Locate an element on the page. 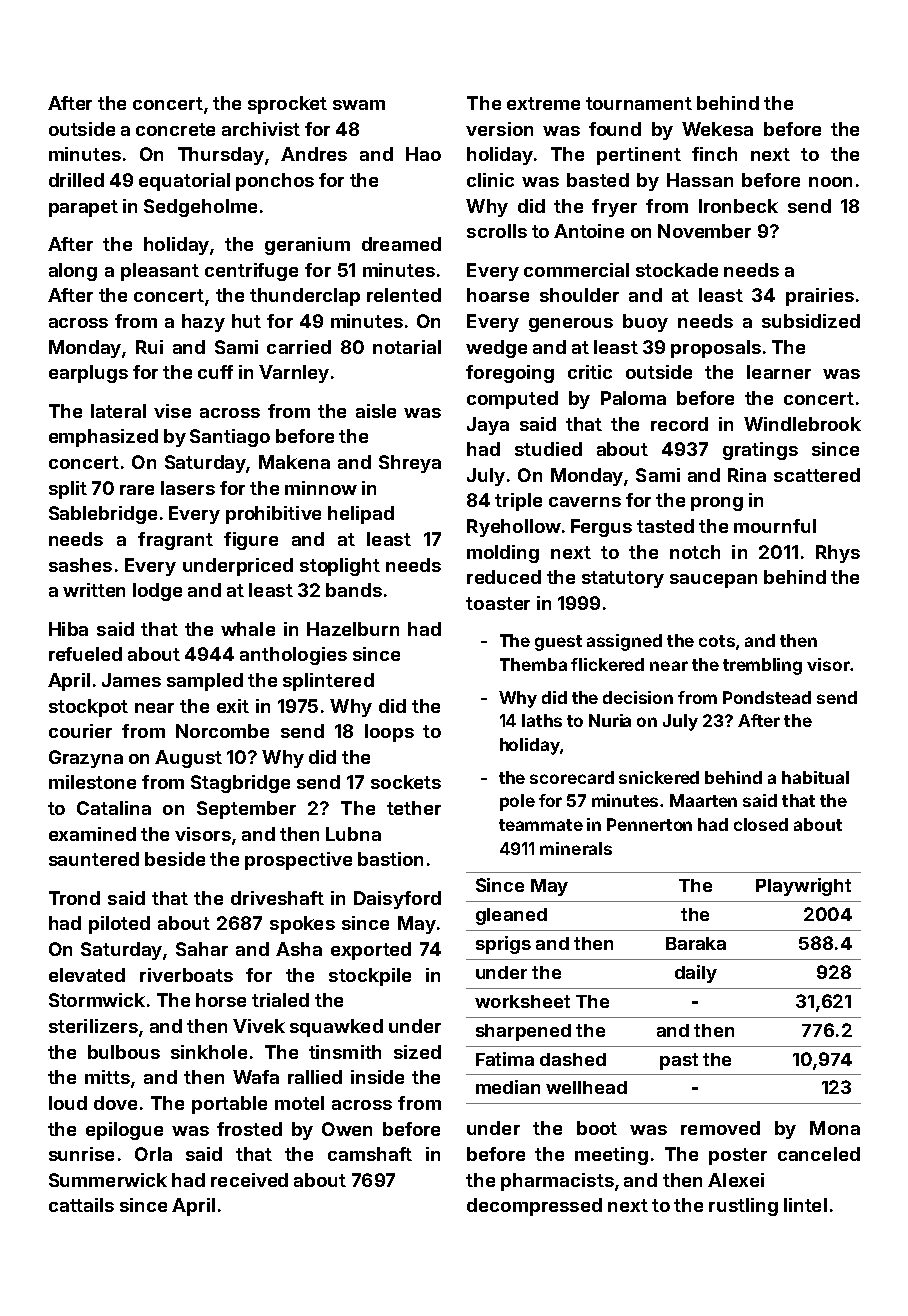  cattails is located at coordinates (81, 1205).
